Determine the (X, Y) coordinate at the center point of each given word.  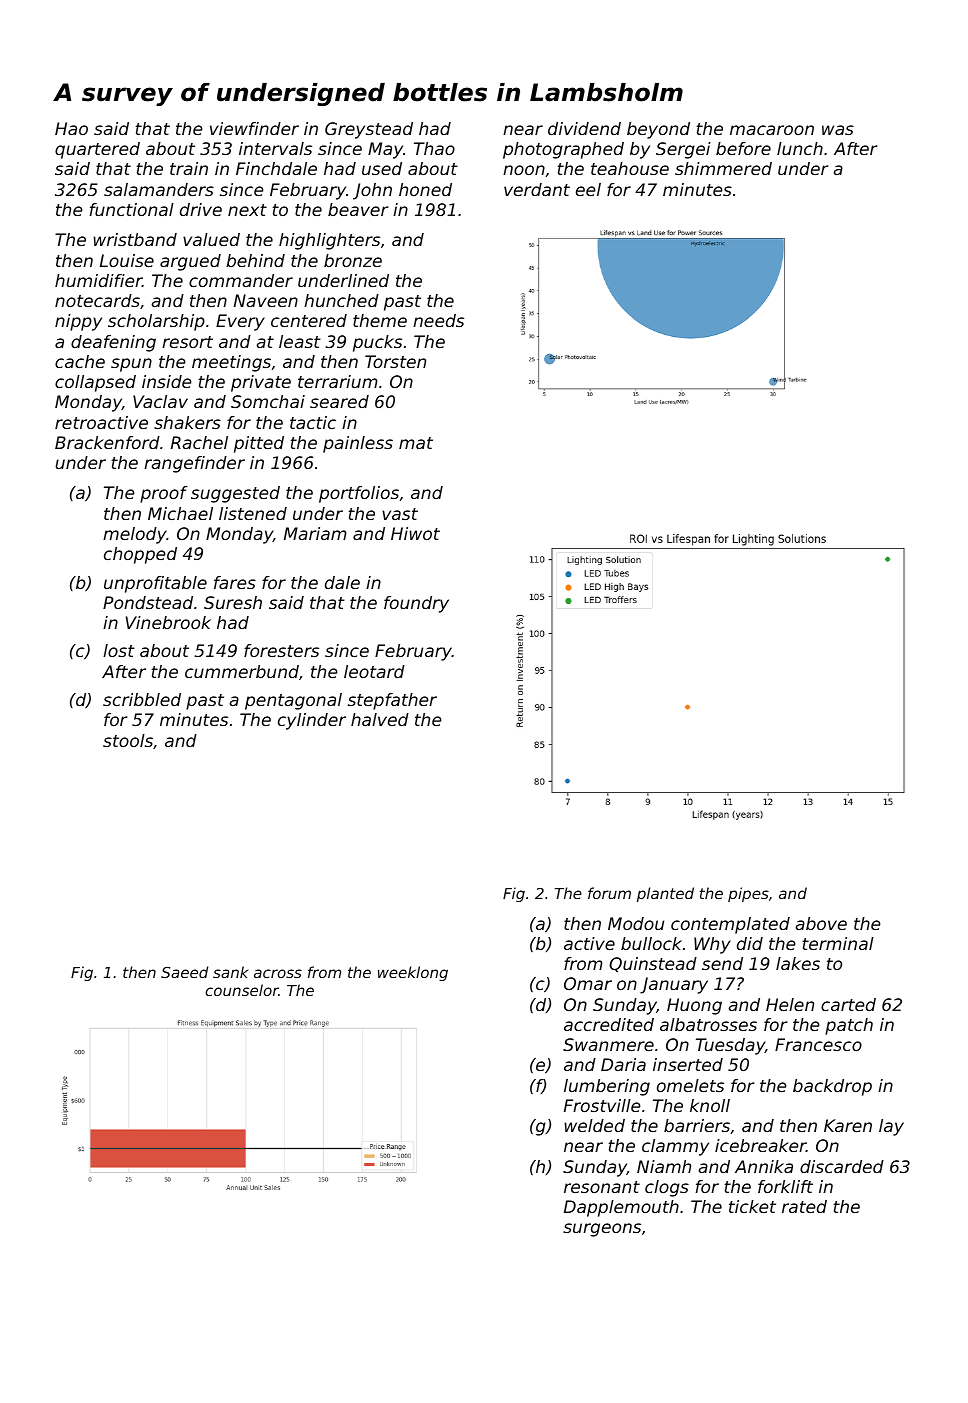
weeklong (413, 973)
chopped (140, 555)
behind (255, 260)
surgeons (602, 1230)
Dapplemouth (621, 1208)
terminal (838, 943)
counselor (242, 990)
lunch (800, 148)
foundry (416, 604)
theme (380, 320)
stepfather (392, 701)
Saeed (184, 972)
